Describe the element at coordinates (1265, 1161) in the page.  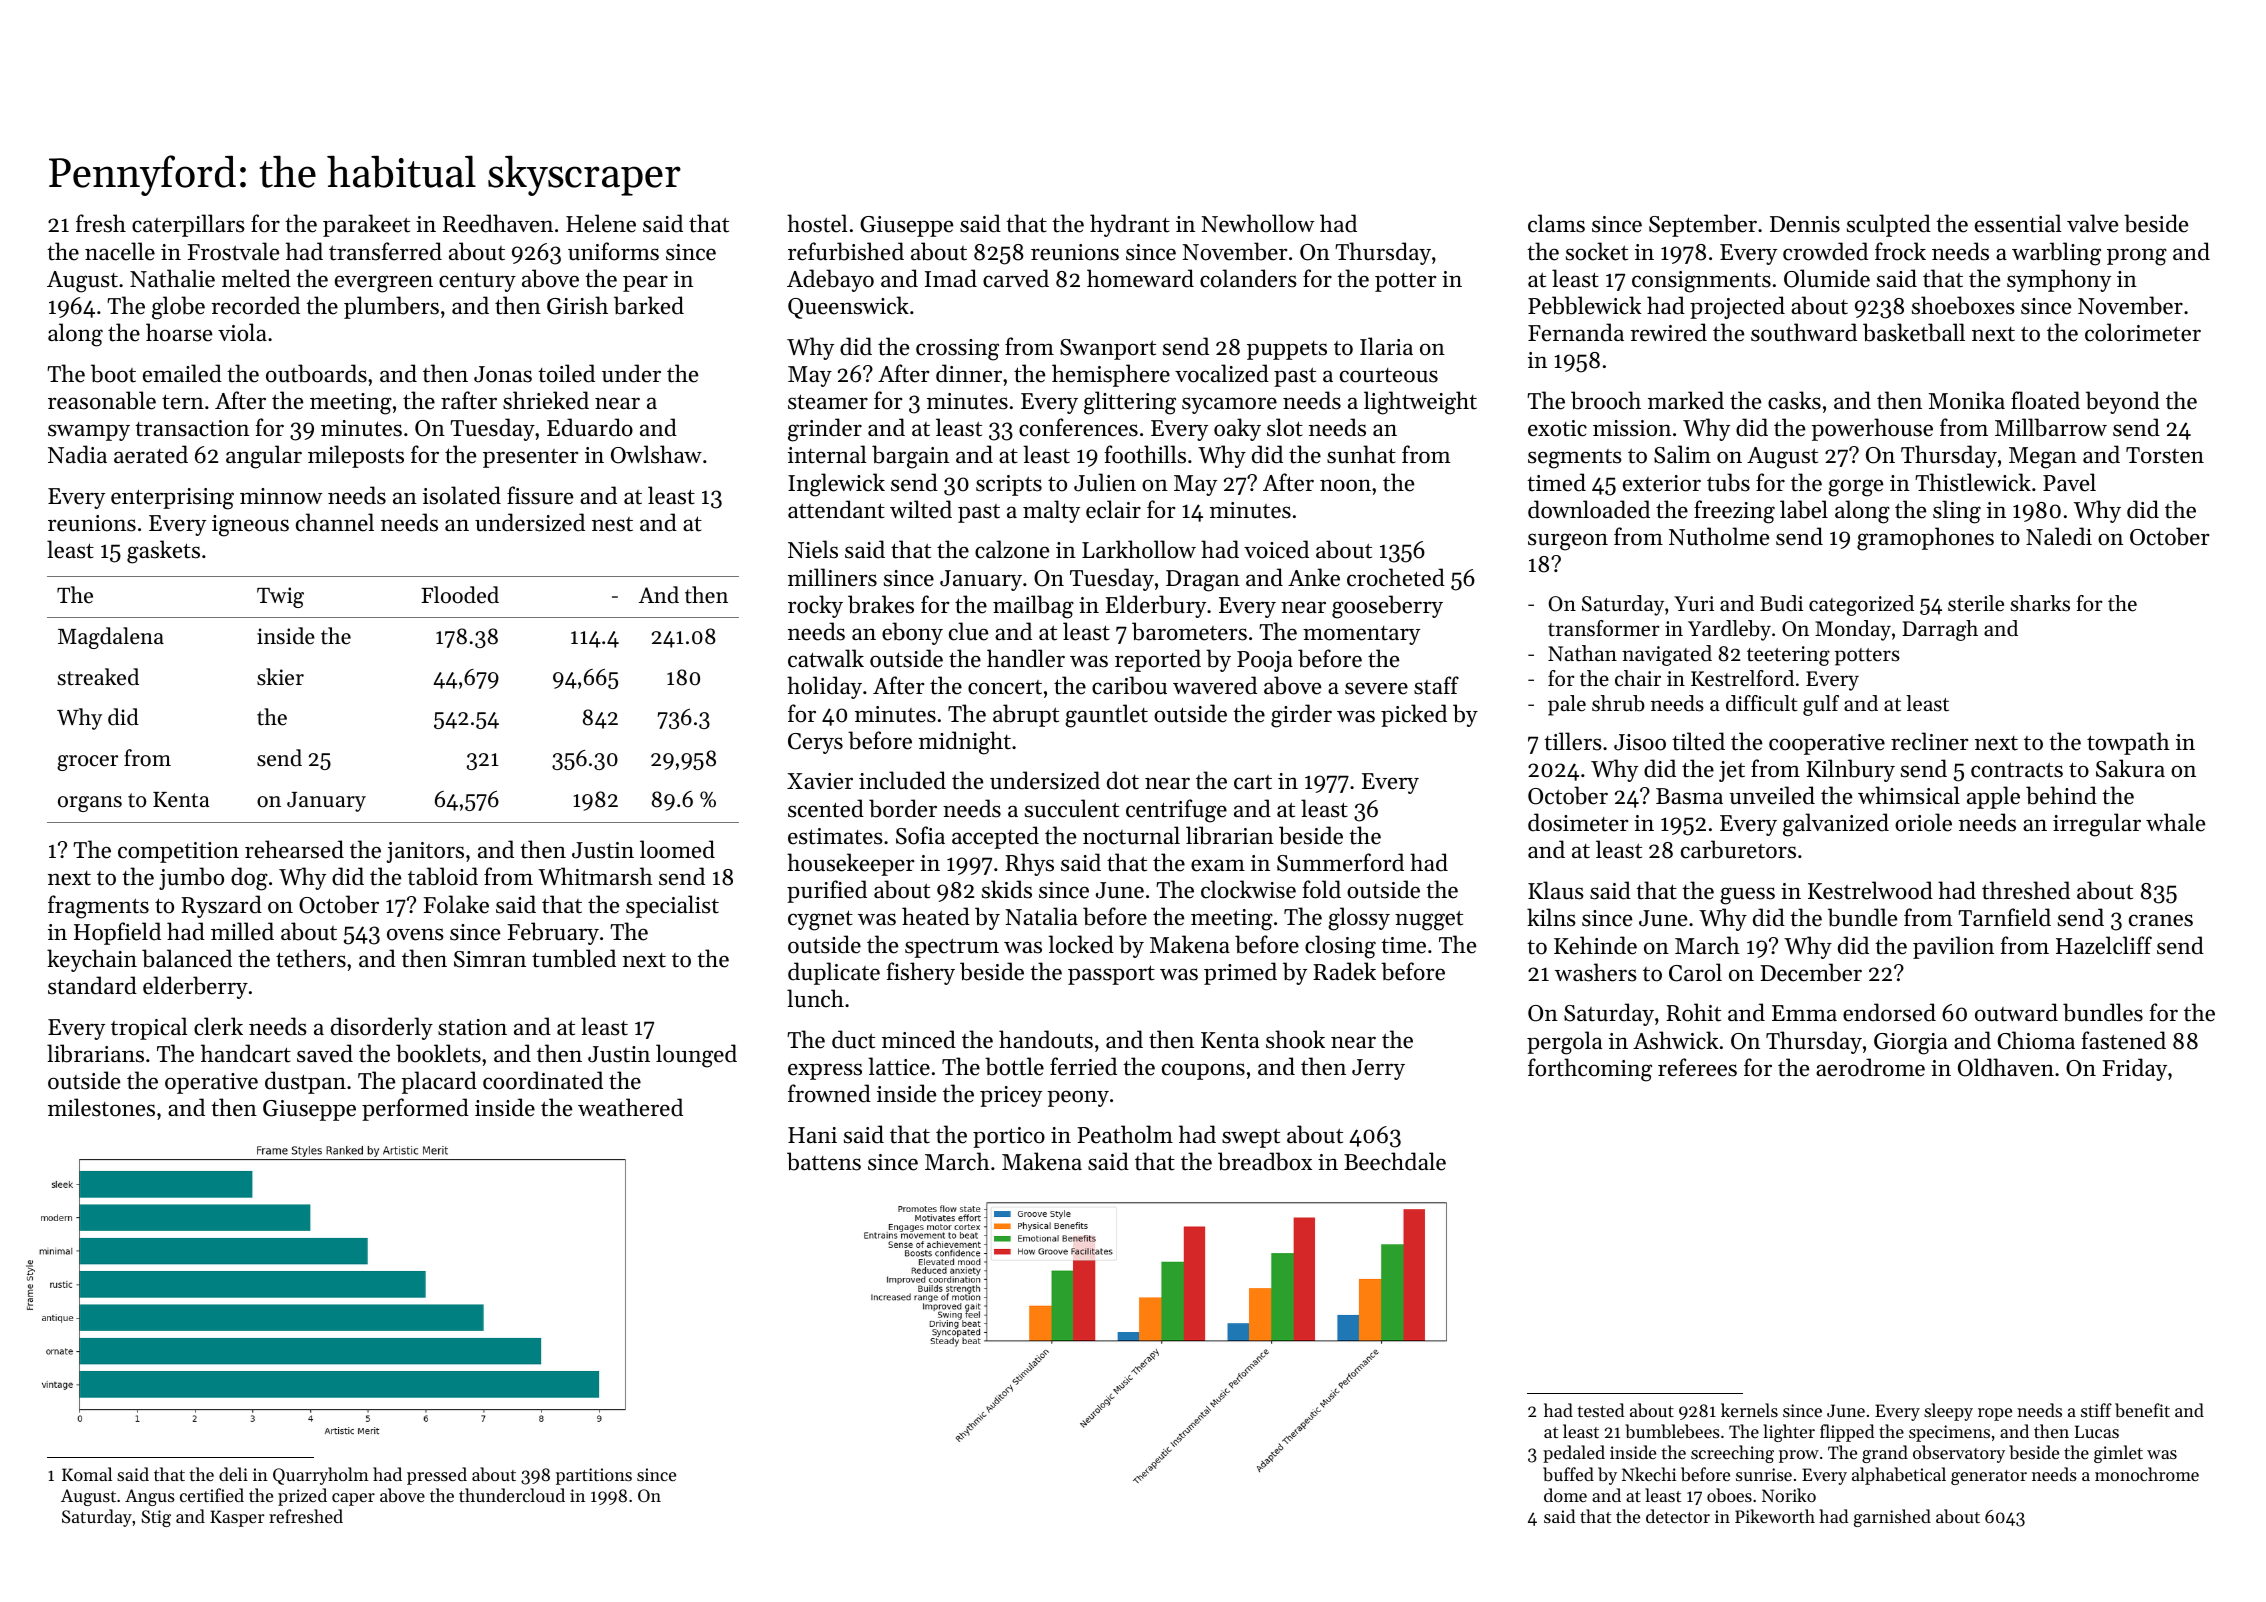
I see `breadbox` at that location.
